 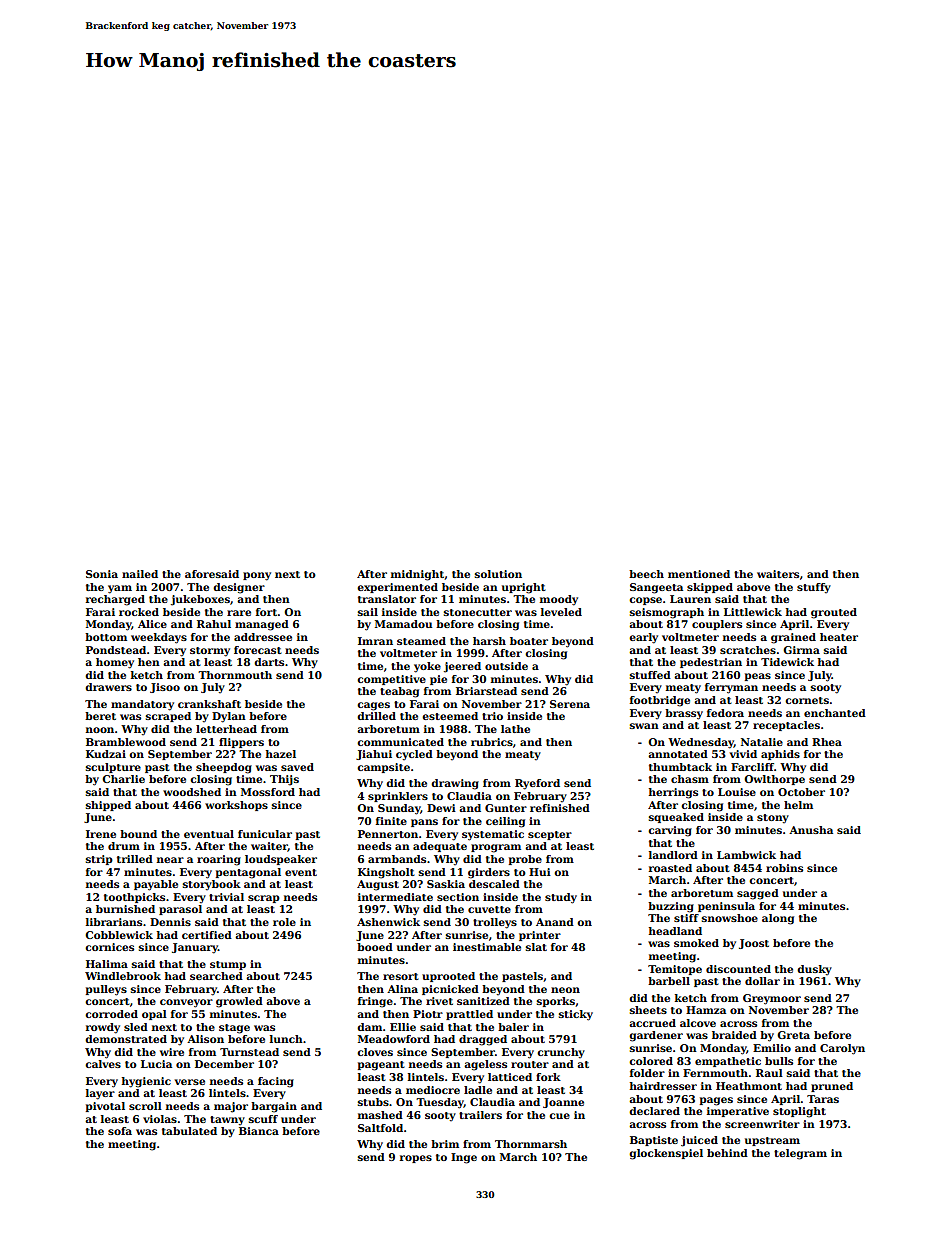 I want to click on couplers, so click(x=717, y=625).
